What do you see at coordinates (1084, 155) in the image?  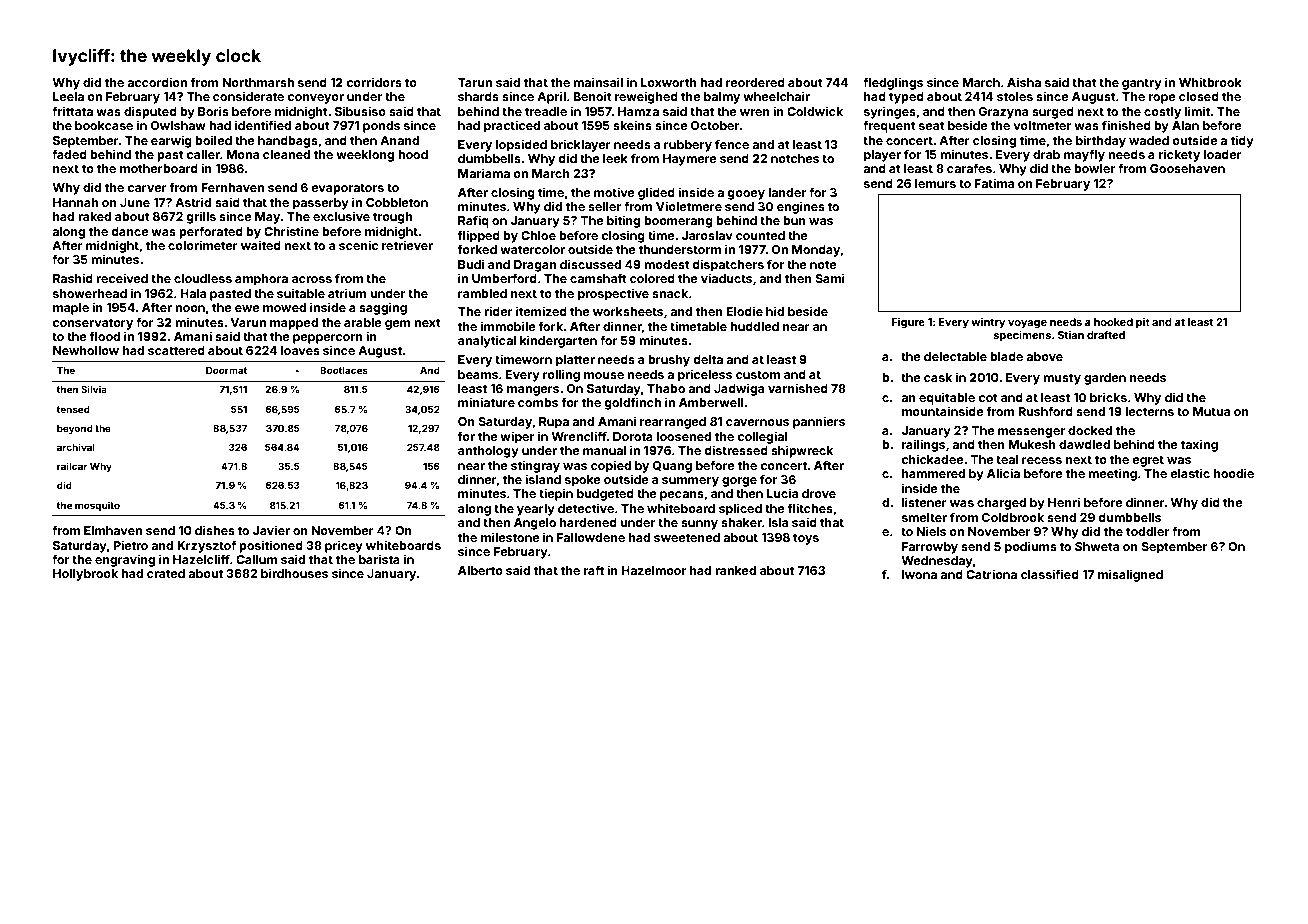 I see `mayfly` at bounding box center [1084, 155].
